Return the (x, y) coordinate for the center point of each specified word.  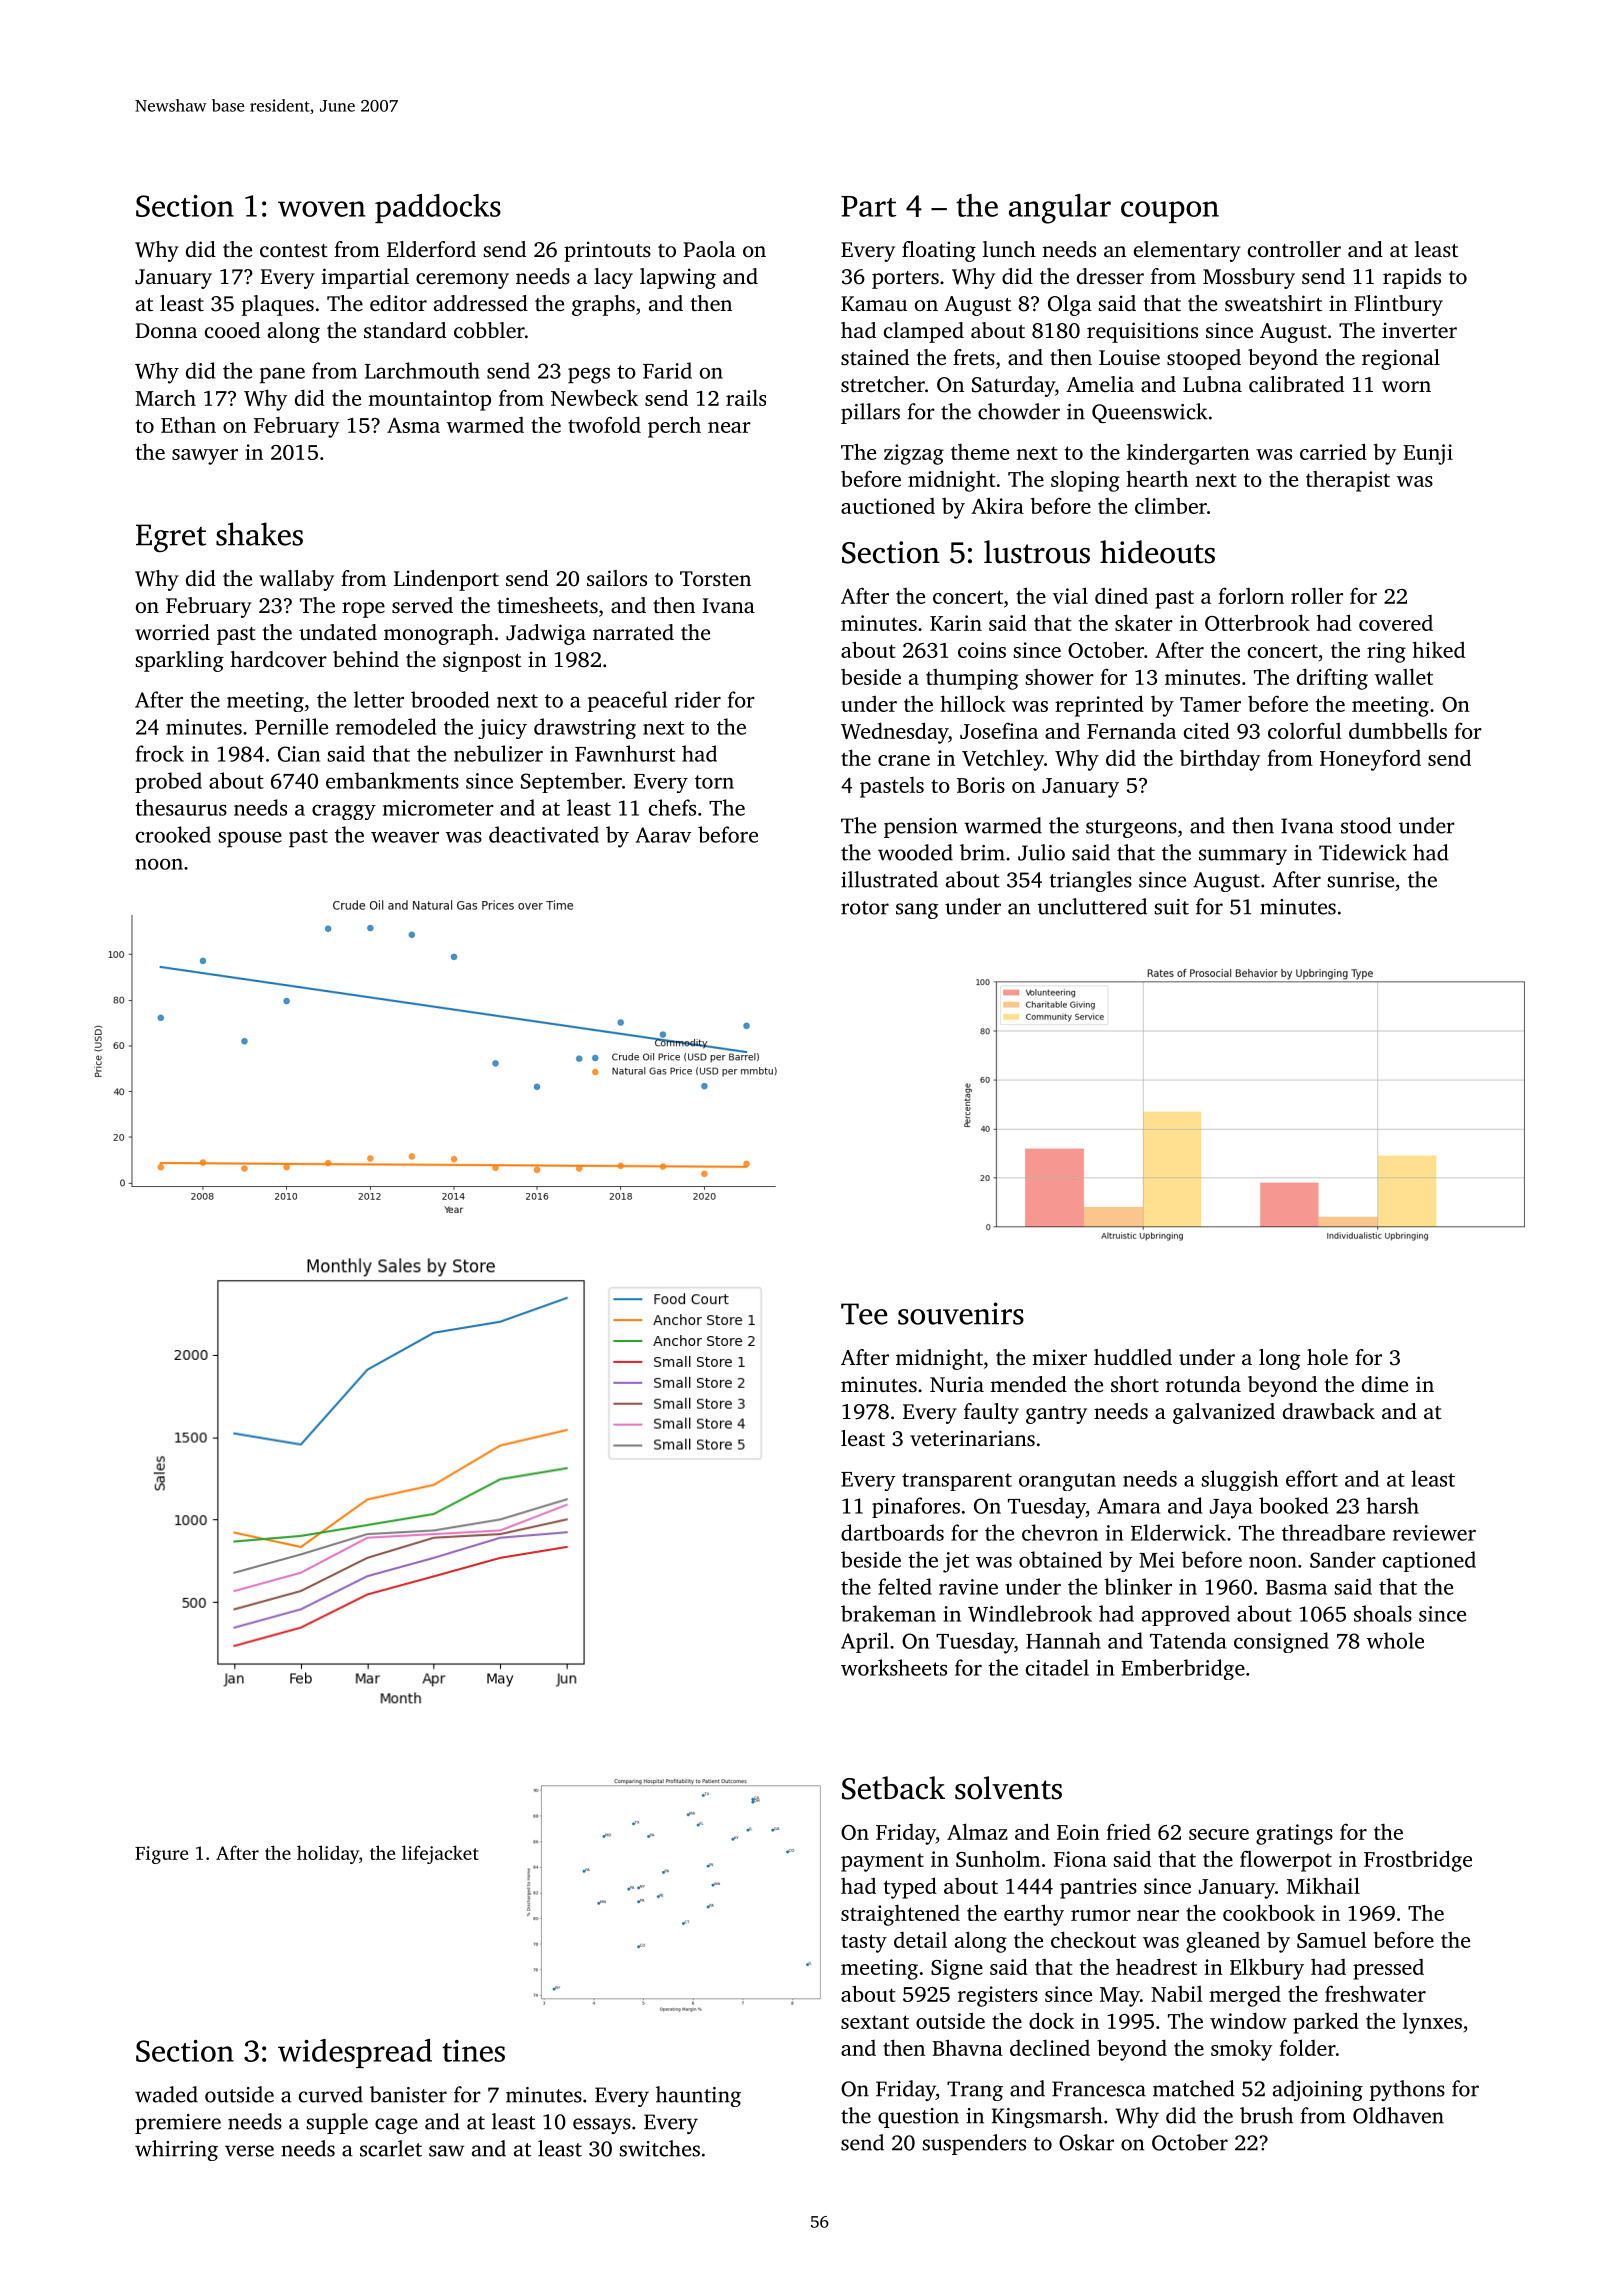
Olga (1070, 305)
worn (1406, 386)
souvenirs (961, 1313)
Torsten (715, 578)
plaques (278, 305)
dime (1385, 1384)
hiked (1439, 649)
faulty (991, 1413)
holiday (328, 1854)
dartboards (892, 1532)
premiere (178, 2124)
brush (1266, 2115)
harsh (1392, 1505)
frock (160, 753)
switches (659, 2148)
